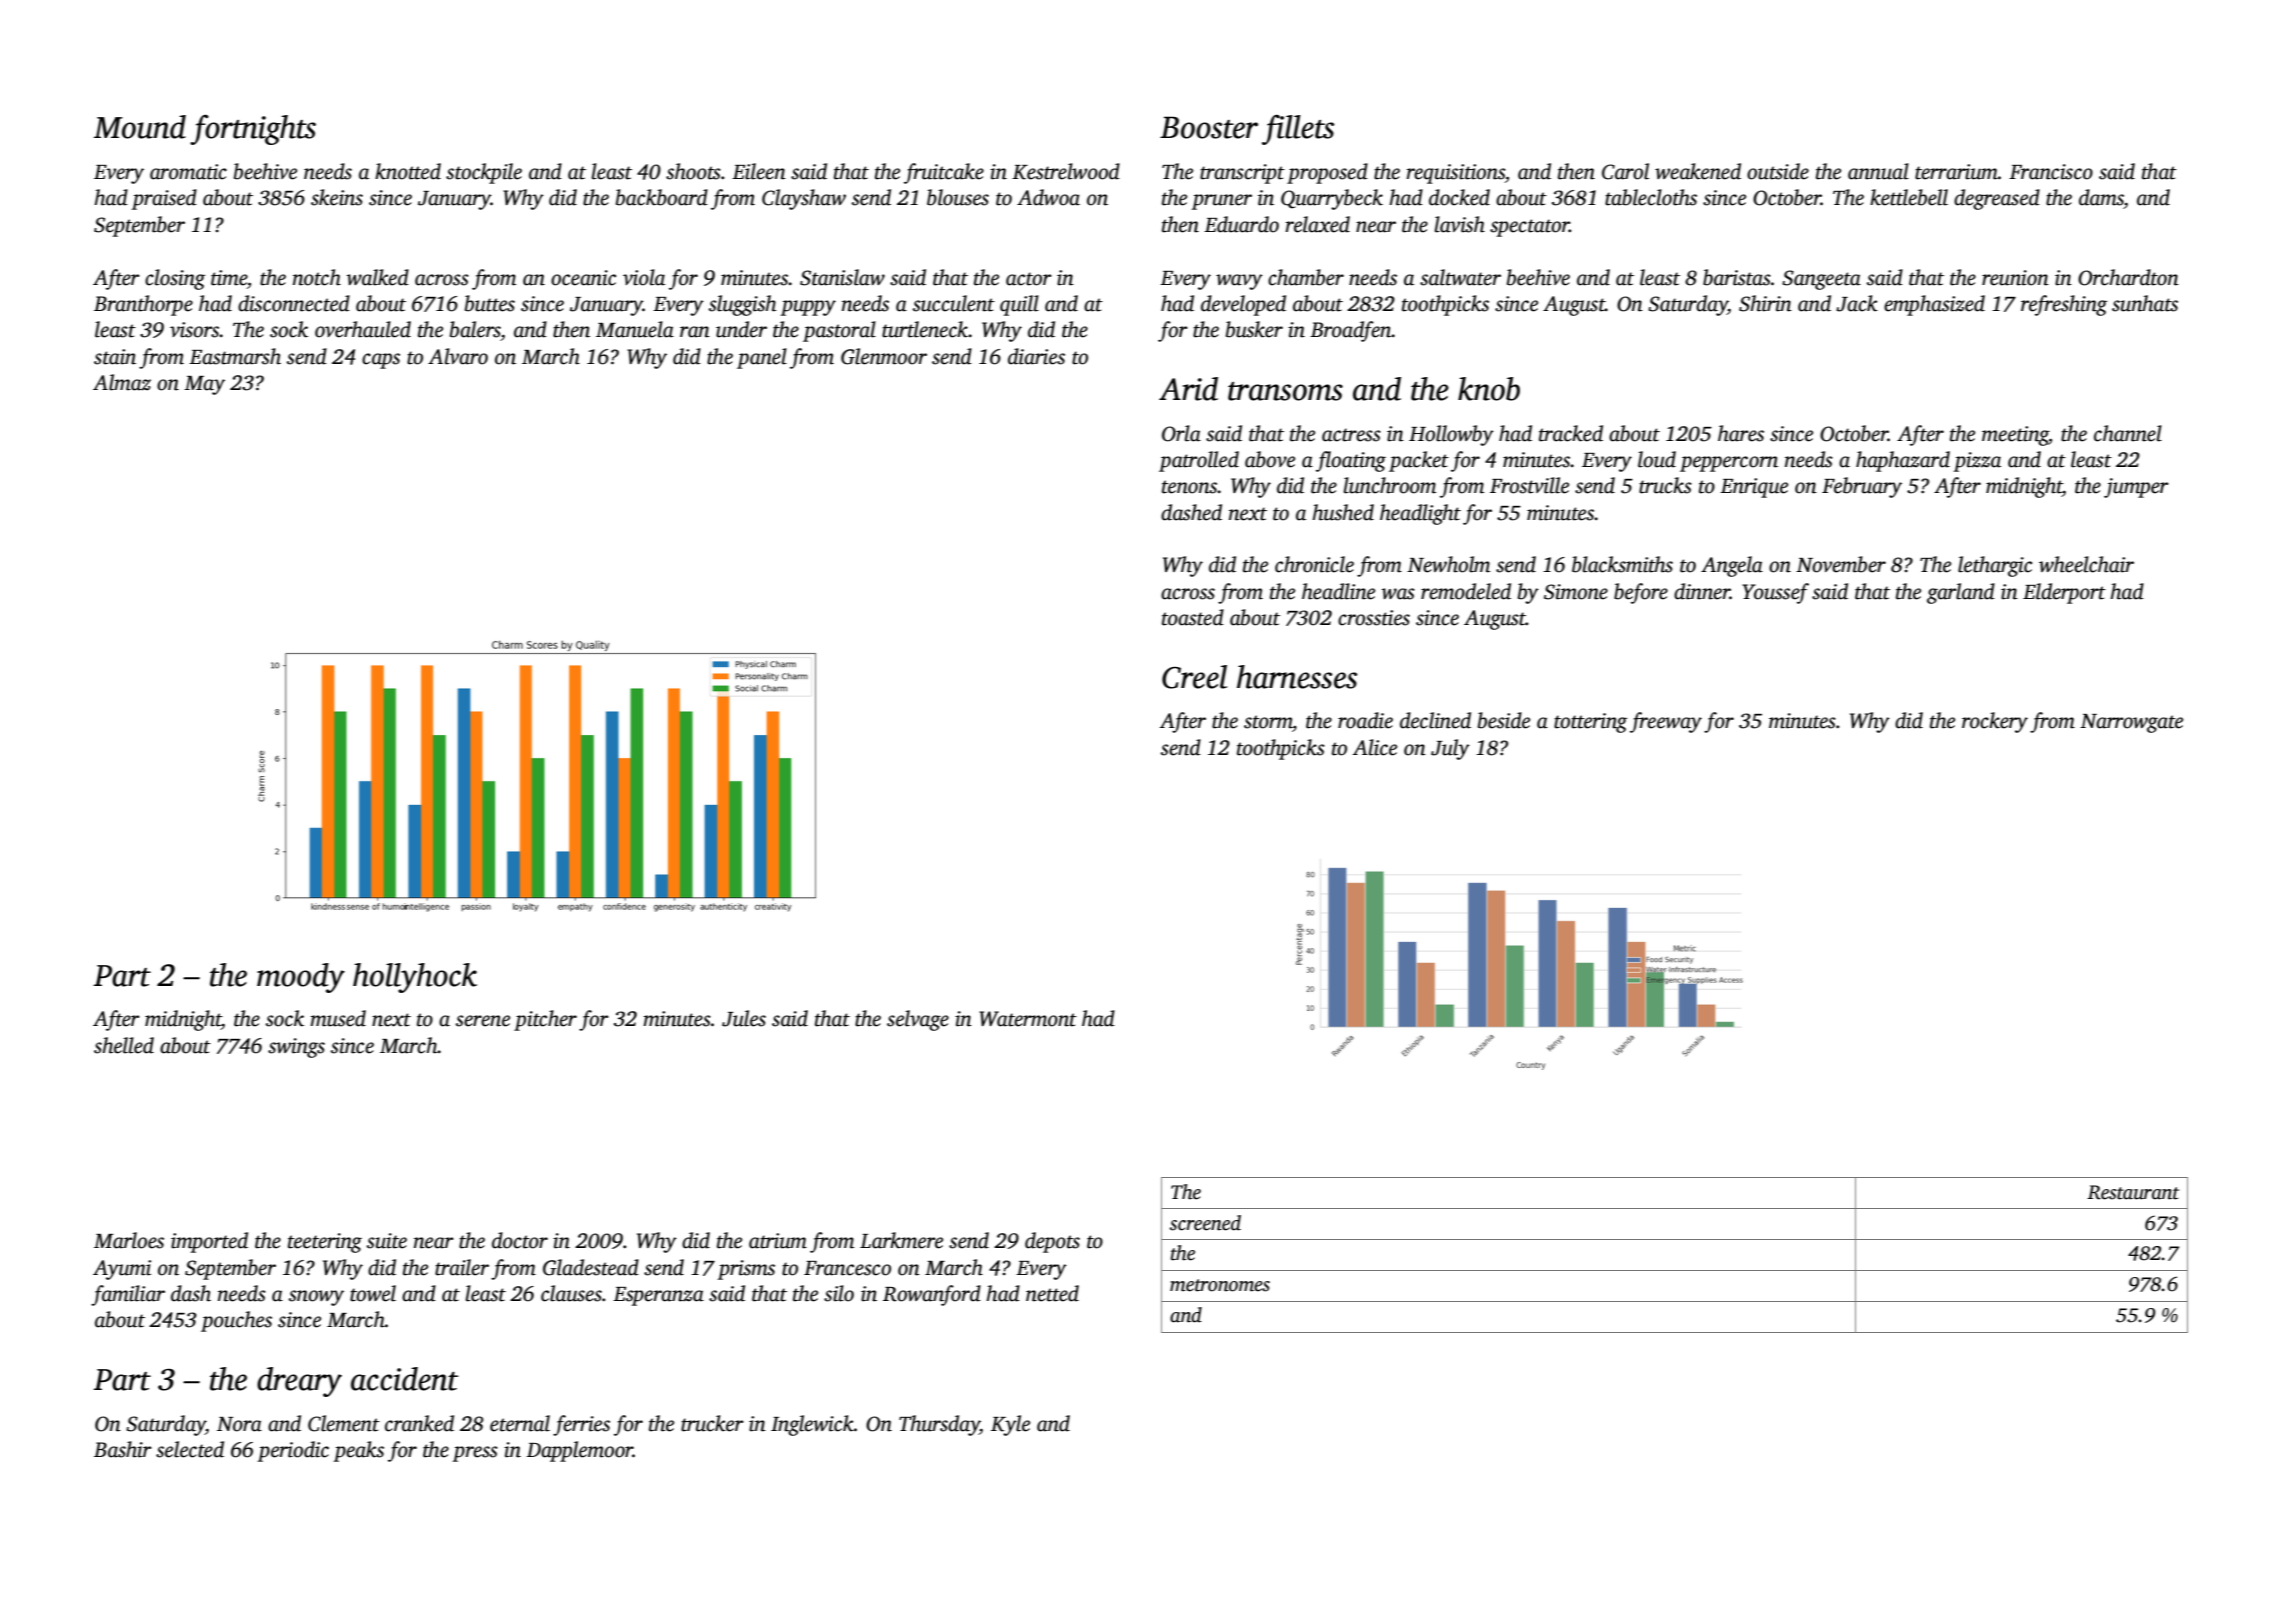  I want to click on shoots, so click(693, 171).
